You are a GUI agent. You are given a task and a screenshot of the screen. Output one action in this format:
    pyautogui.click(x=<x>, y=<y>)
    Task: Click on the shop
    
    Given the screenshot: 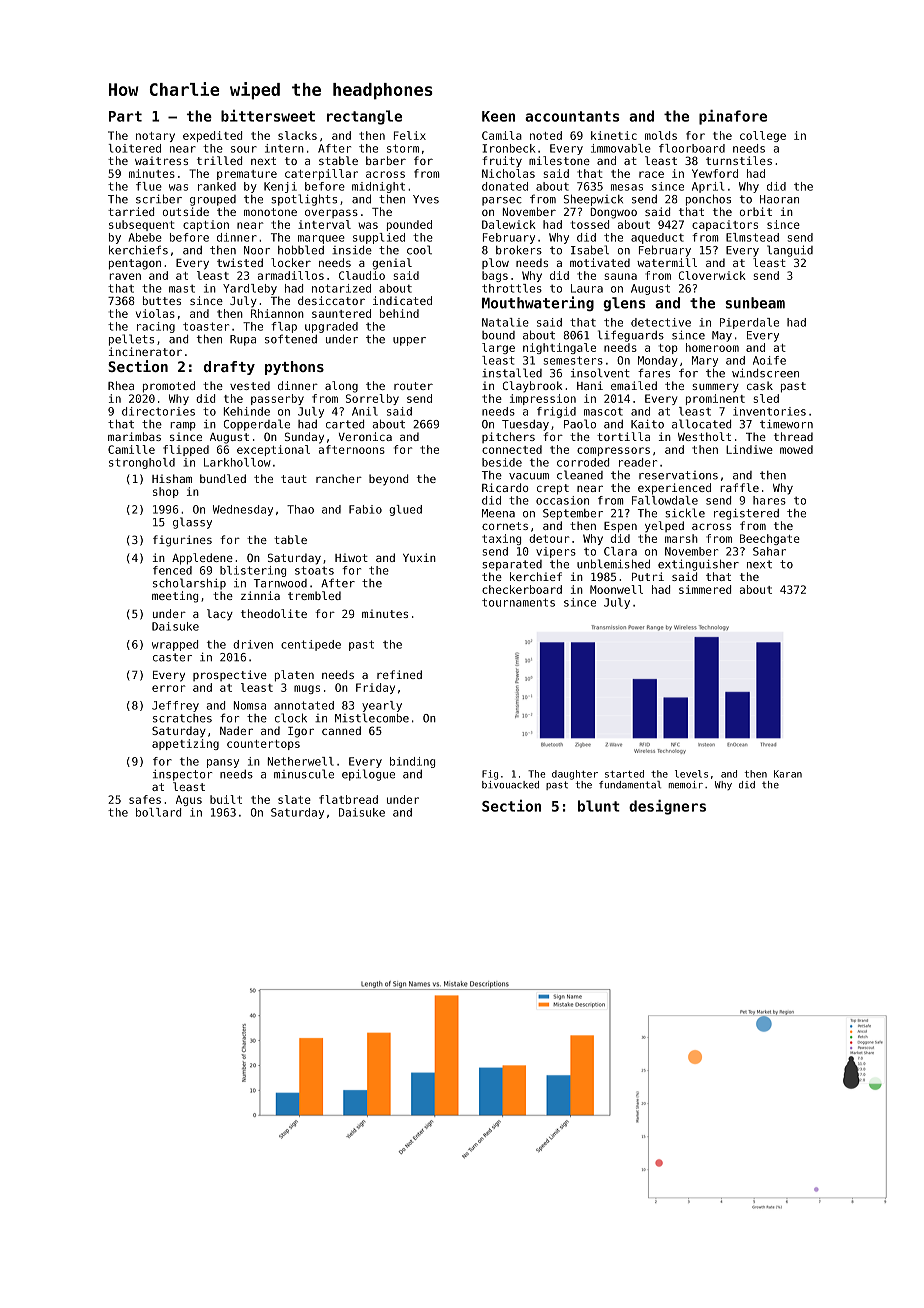 What is the action you would take?
    pyautogui.click(x=166, y=492)
